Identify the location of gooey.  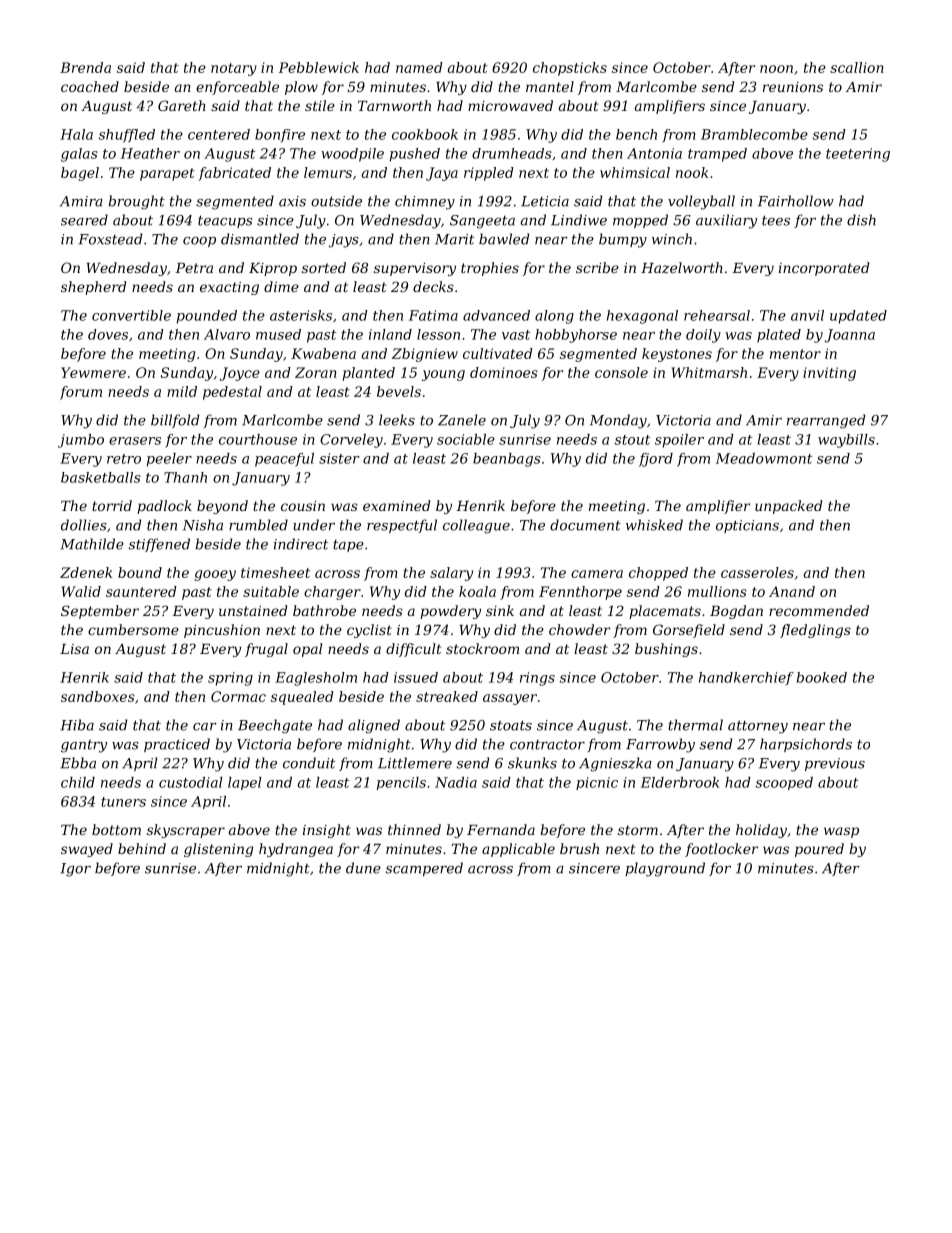
(215, 575).
